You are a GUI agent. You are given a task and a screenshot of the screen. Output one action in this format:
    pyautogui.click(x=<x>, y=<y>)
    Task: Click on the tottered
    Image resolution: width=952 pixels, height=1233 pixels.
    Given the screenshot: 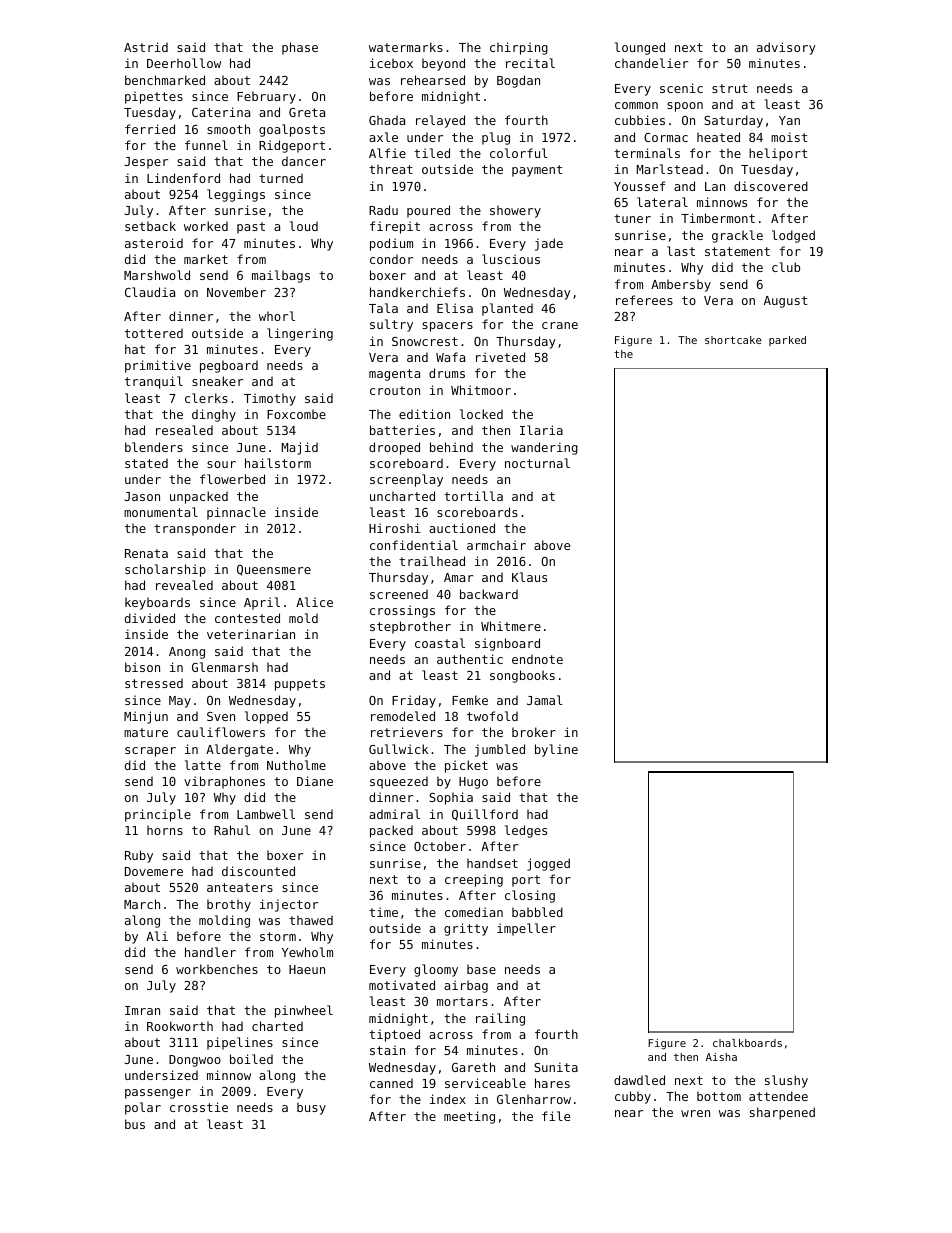 What is the action you would take?
    pyautogui.click(x=154, y=333)
